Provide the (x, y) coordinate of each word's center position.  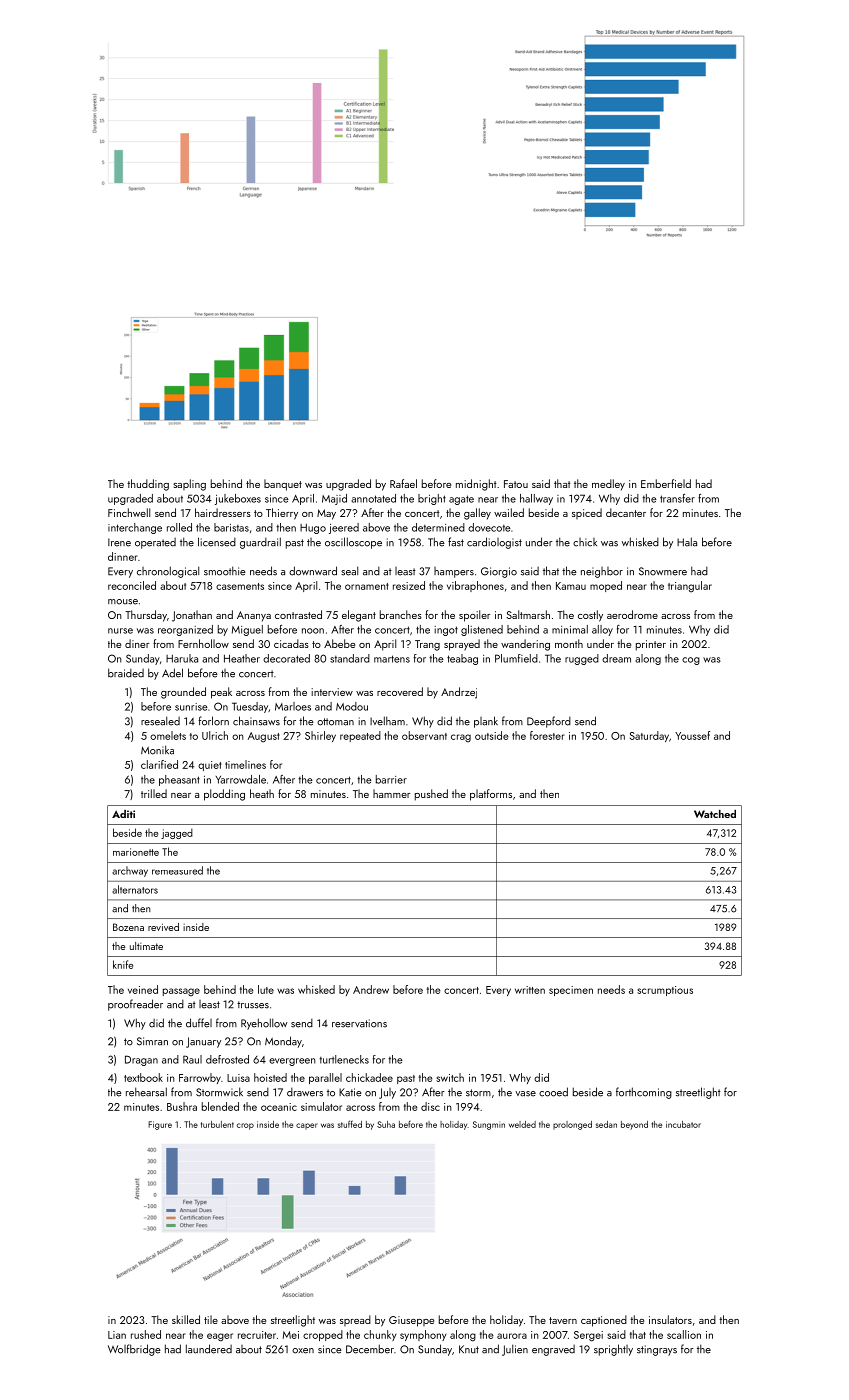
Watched (715, 814)
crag (461, 738)
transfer (677, 498)
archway (130, 871)
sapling (189, 485)
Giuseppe (411, 1321)
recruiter (257, 1335)
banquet (283, 485)
